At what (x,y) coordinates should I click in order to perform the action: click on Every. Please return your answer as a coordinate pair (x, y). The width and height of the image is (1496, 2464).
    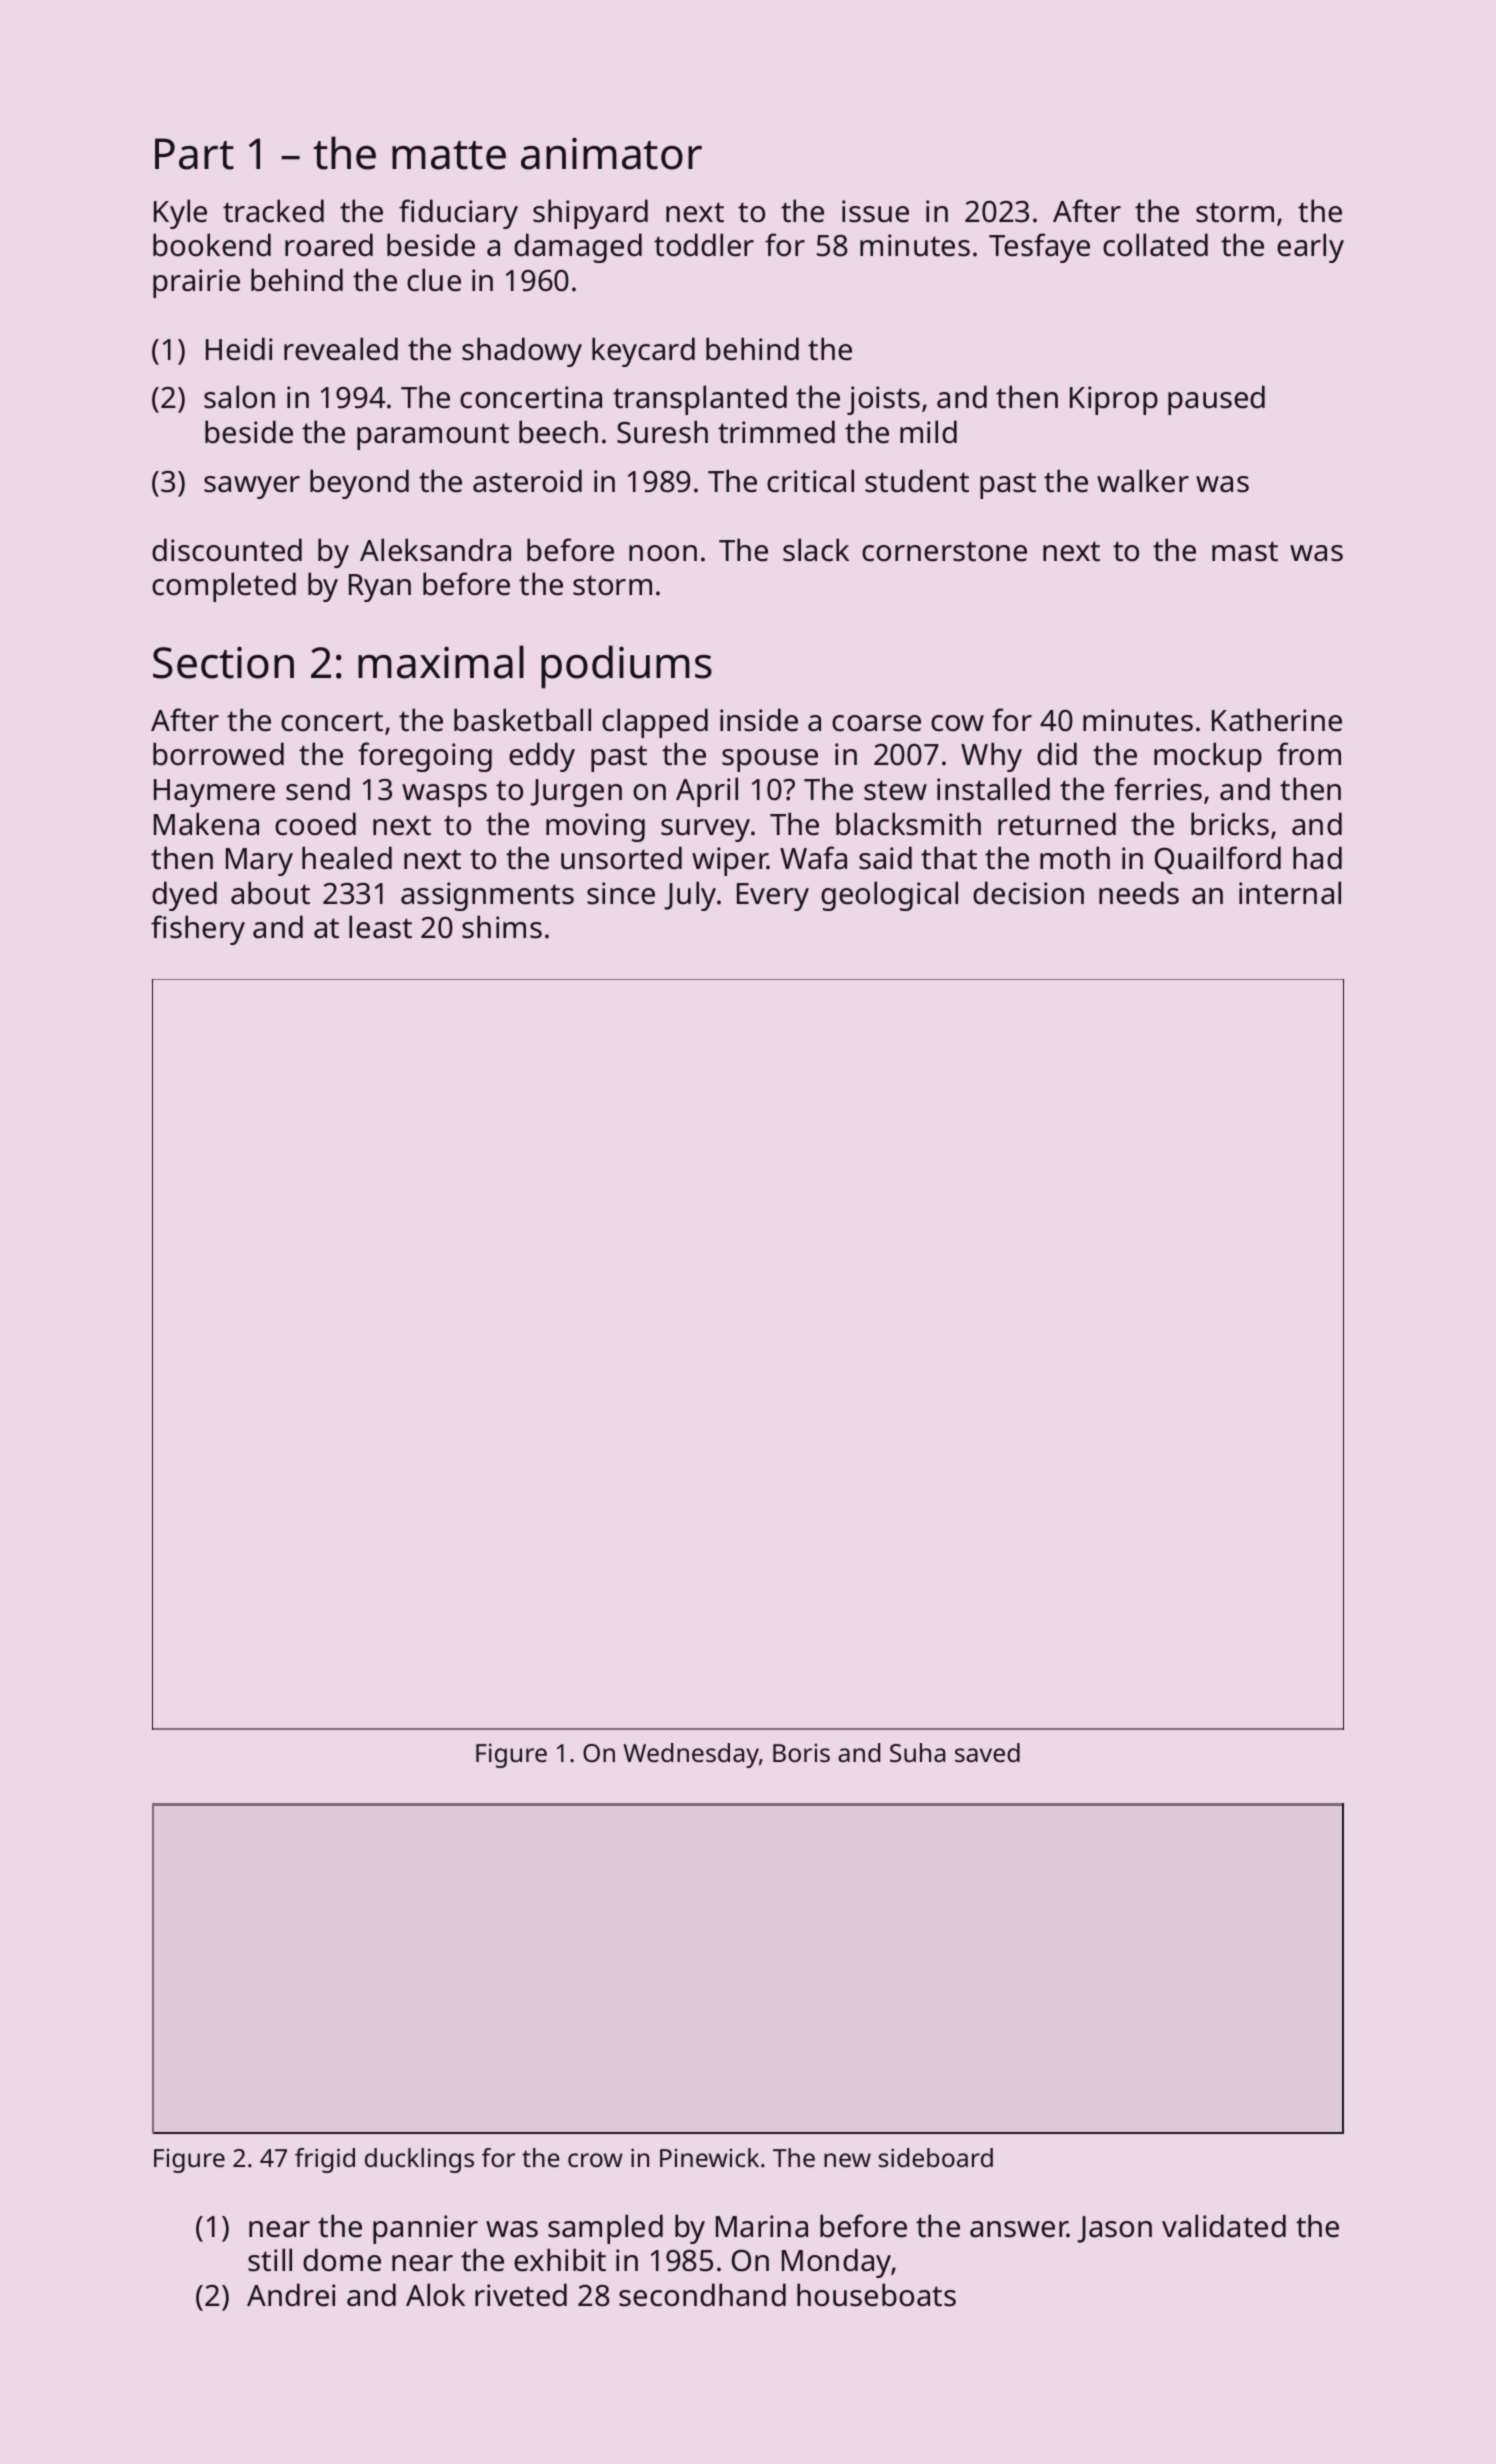
    Looking at the image, I should click on (773, 897).
